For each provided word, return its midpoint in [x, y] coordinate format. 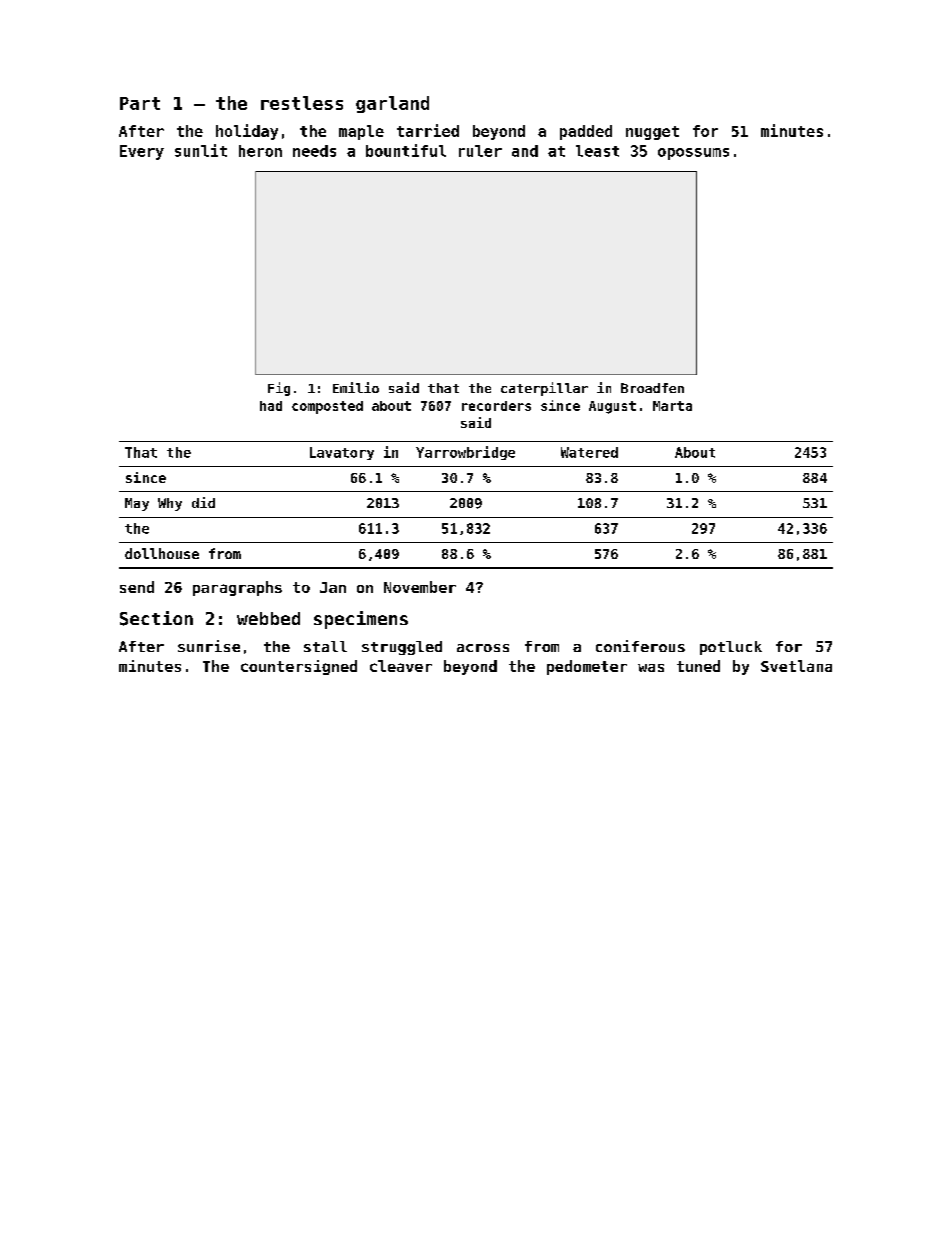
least [597, 151]
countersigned [299, 667]
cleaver [401, 666]
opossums [693, 154]
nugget [652, 133]
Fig [279, 389]
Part [140, 103]
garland [392, 104]
